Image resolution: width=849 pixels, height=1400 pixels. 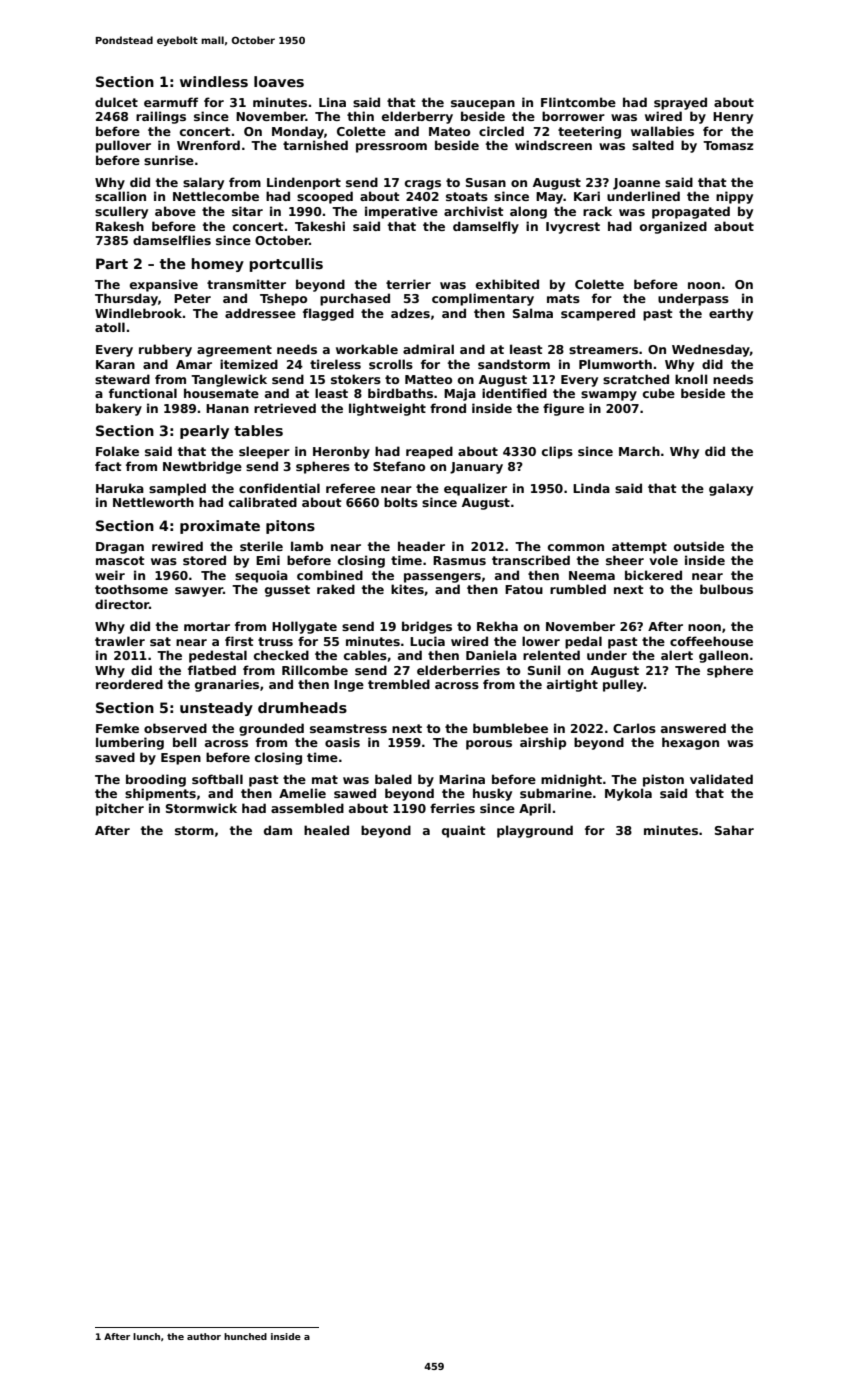 What do you see at coordinates (146, 1336) in the screenshot?
I see `lunch` at bounding box center [146, 1336].
